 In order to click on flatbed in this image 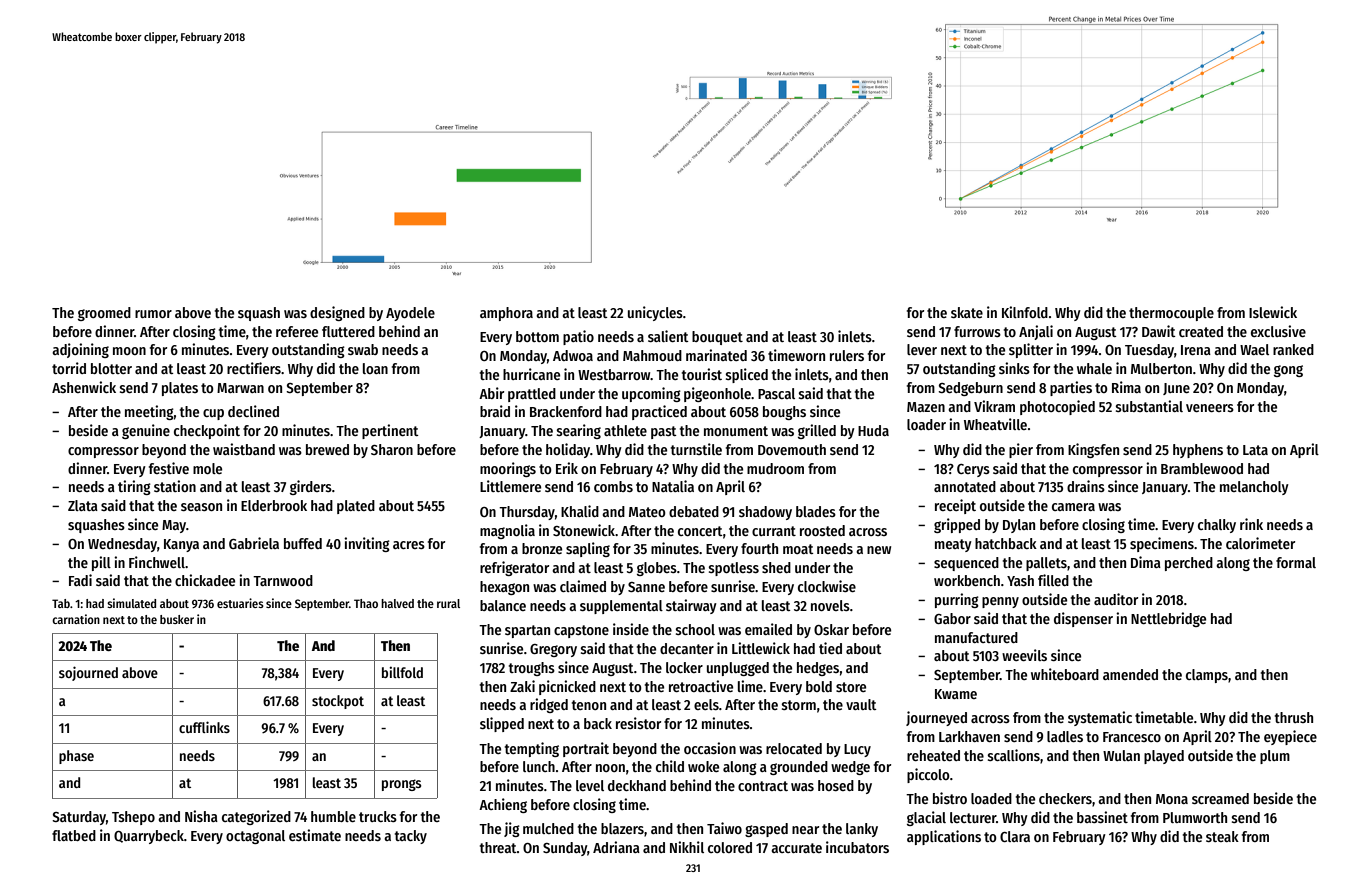, I will do `click(74, 835)`.
